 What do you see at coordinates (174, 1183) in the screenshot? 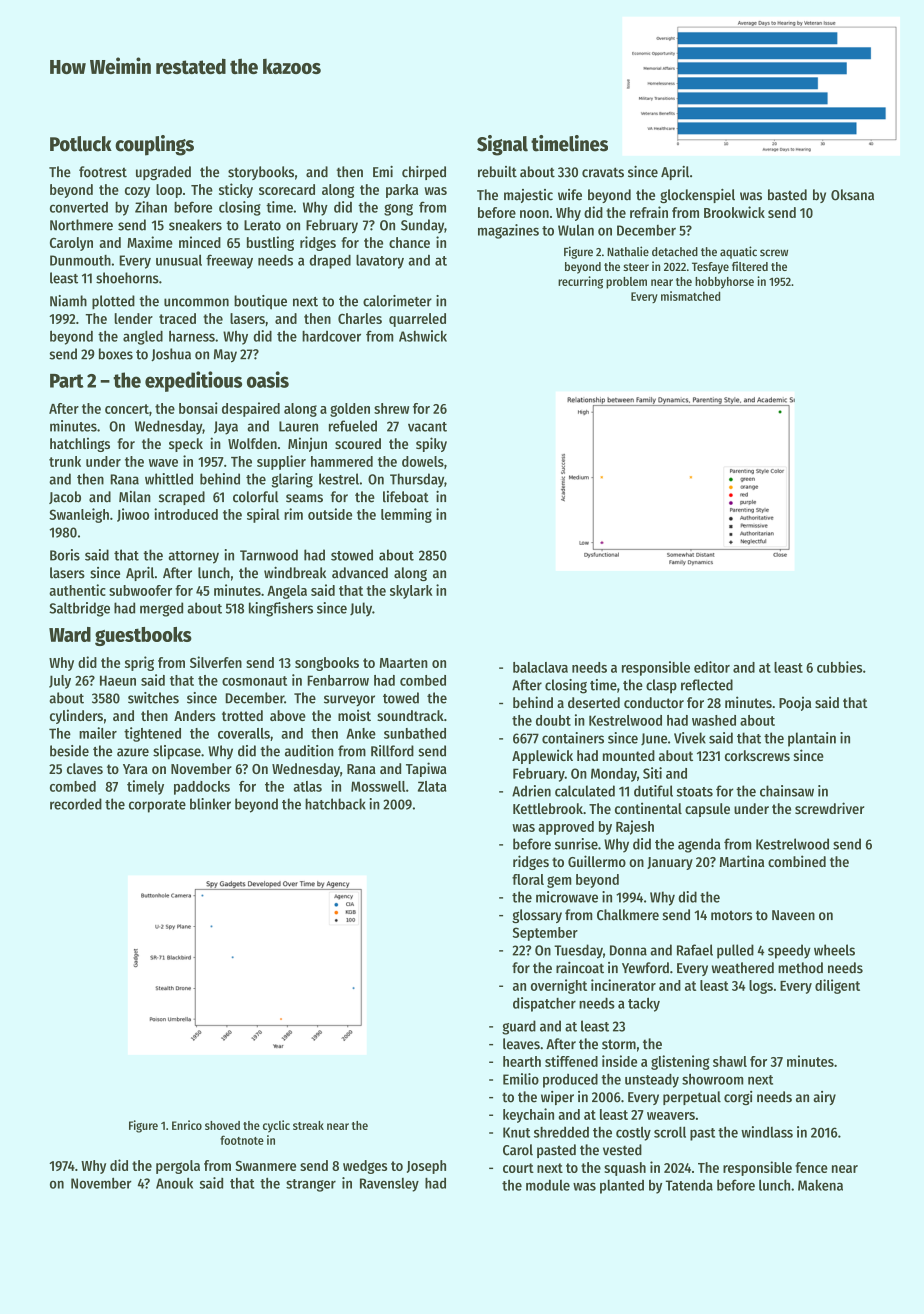
I see `Anouk` at bounding box center [174, 1183].
